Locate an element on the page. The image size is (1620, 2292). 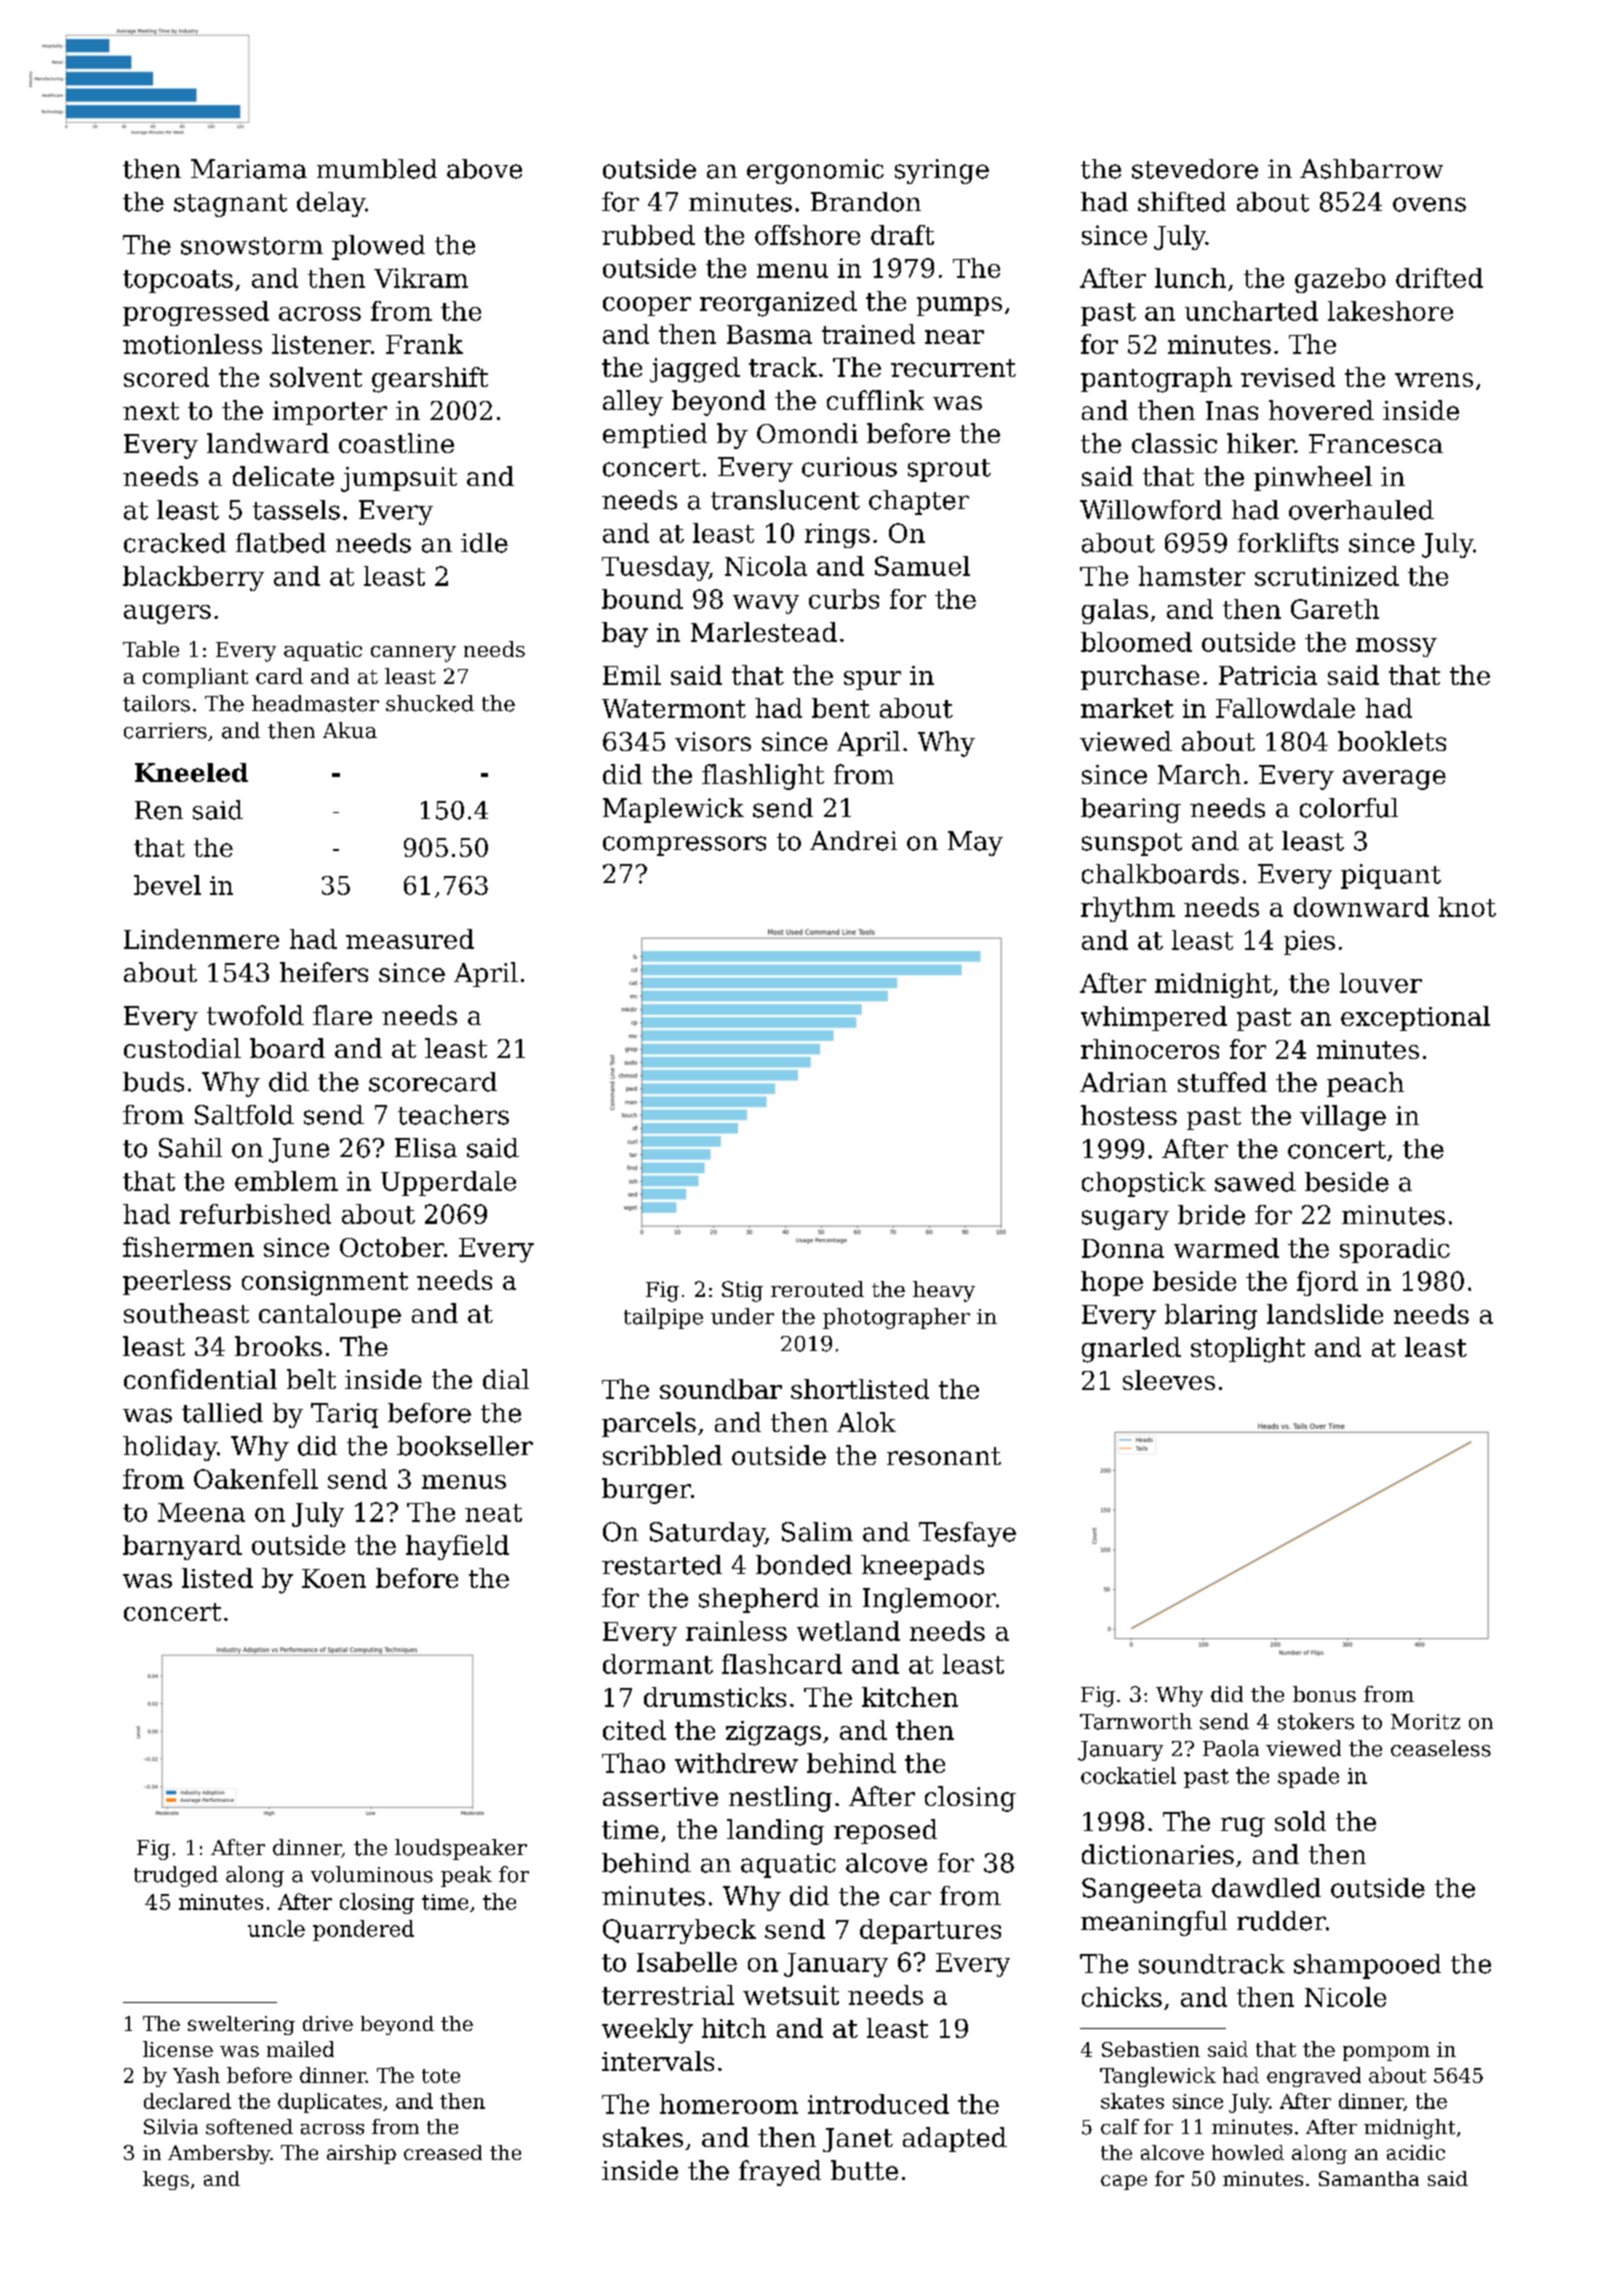
Ashbarrow is located at coordinates (1371, 169).
